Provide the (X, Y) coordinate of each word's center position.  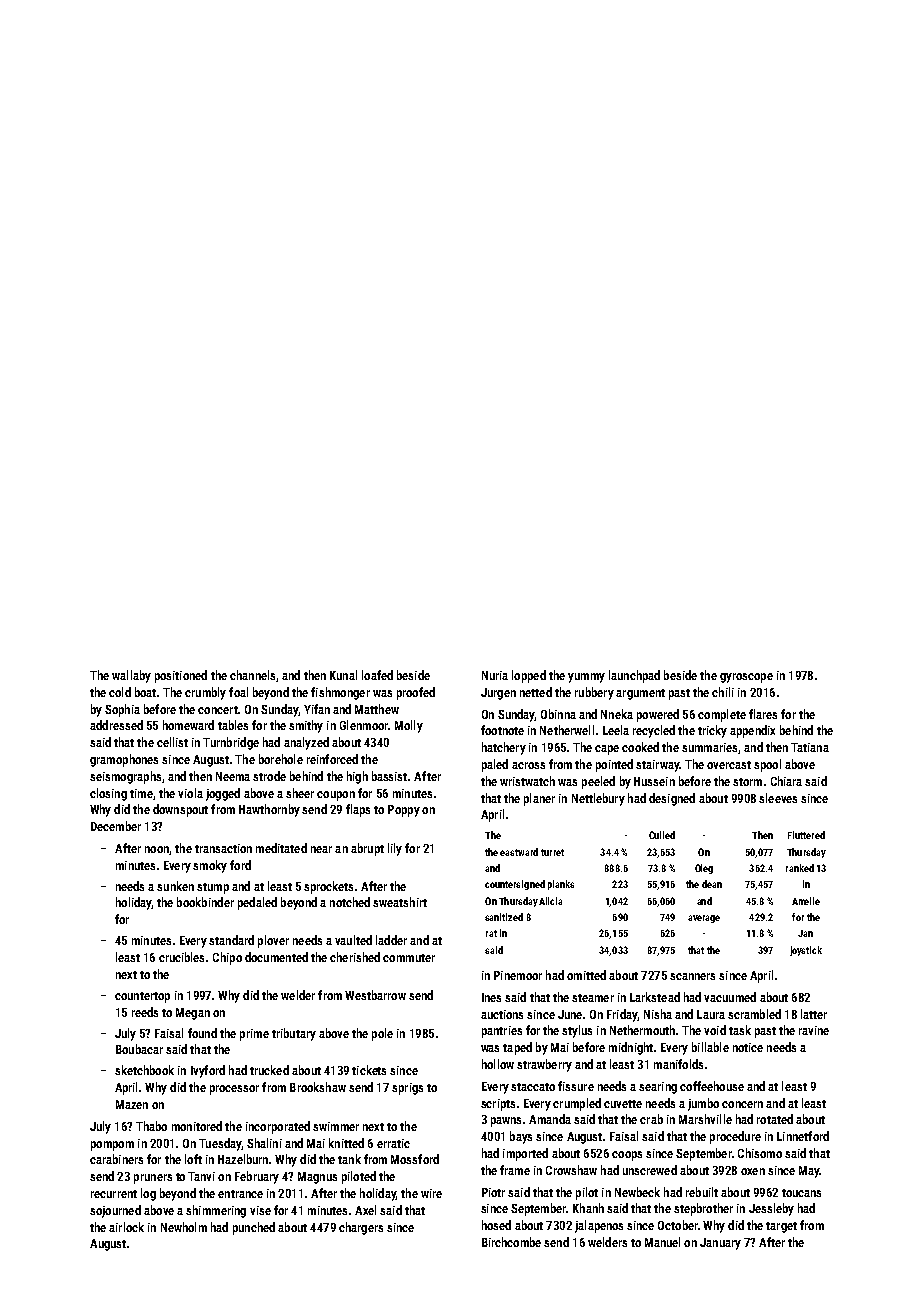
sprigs (407, 1089)
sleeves (778, 798)
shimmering (216, 1211)
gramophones (124, 760)
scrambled (754, 1014)
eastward (519, 852)
